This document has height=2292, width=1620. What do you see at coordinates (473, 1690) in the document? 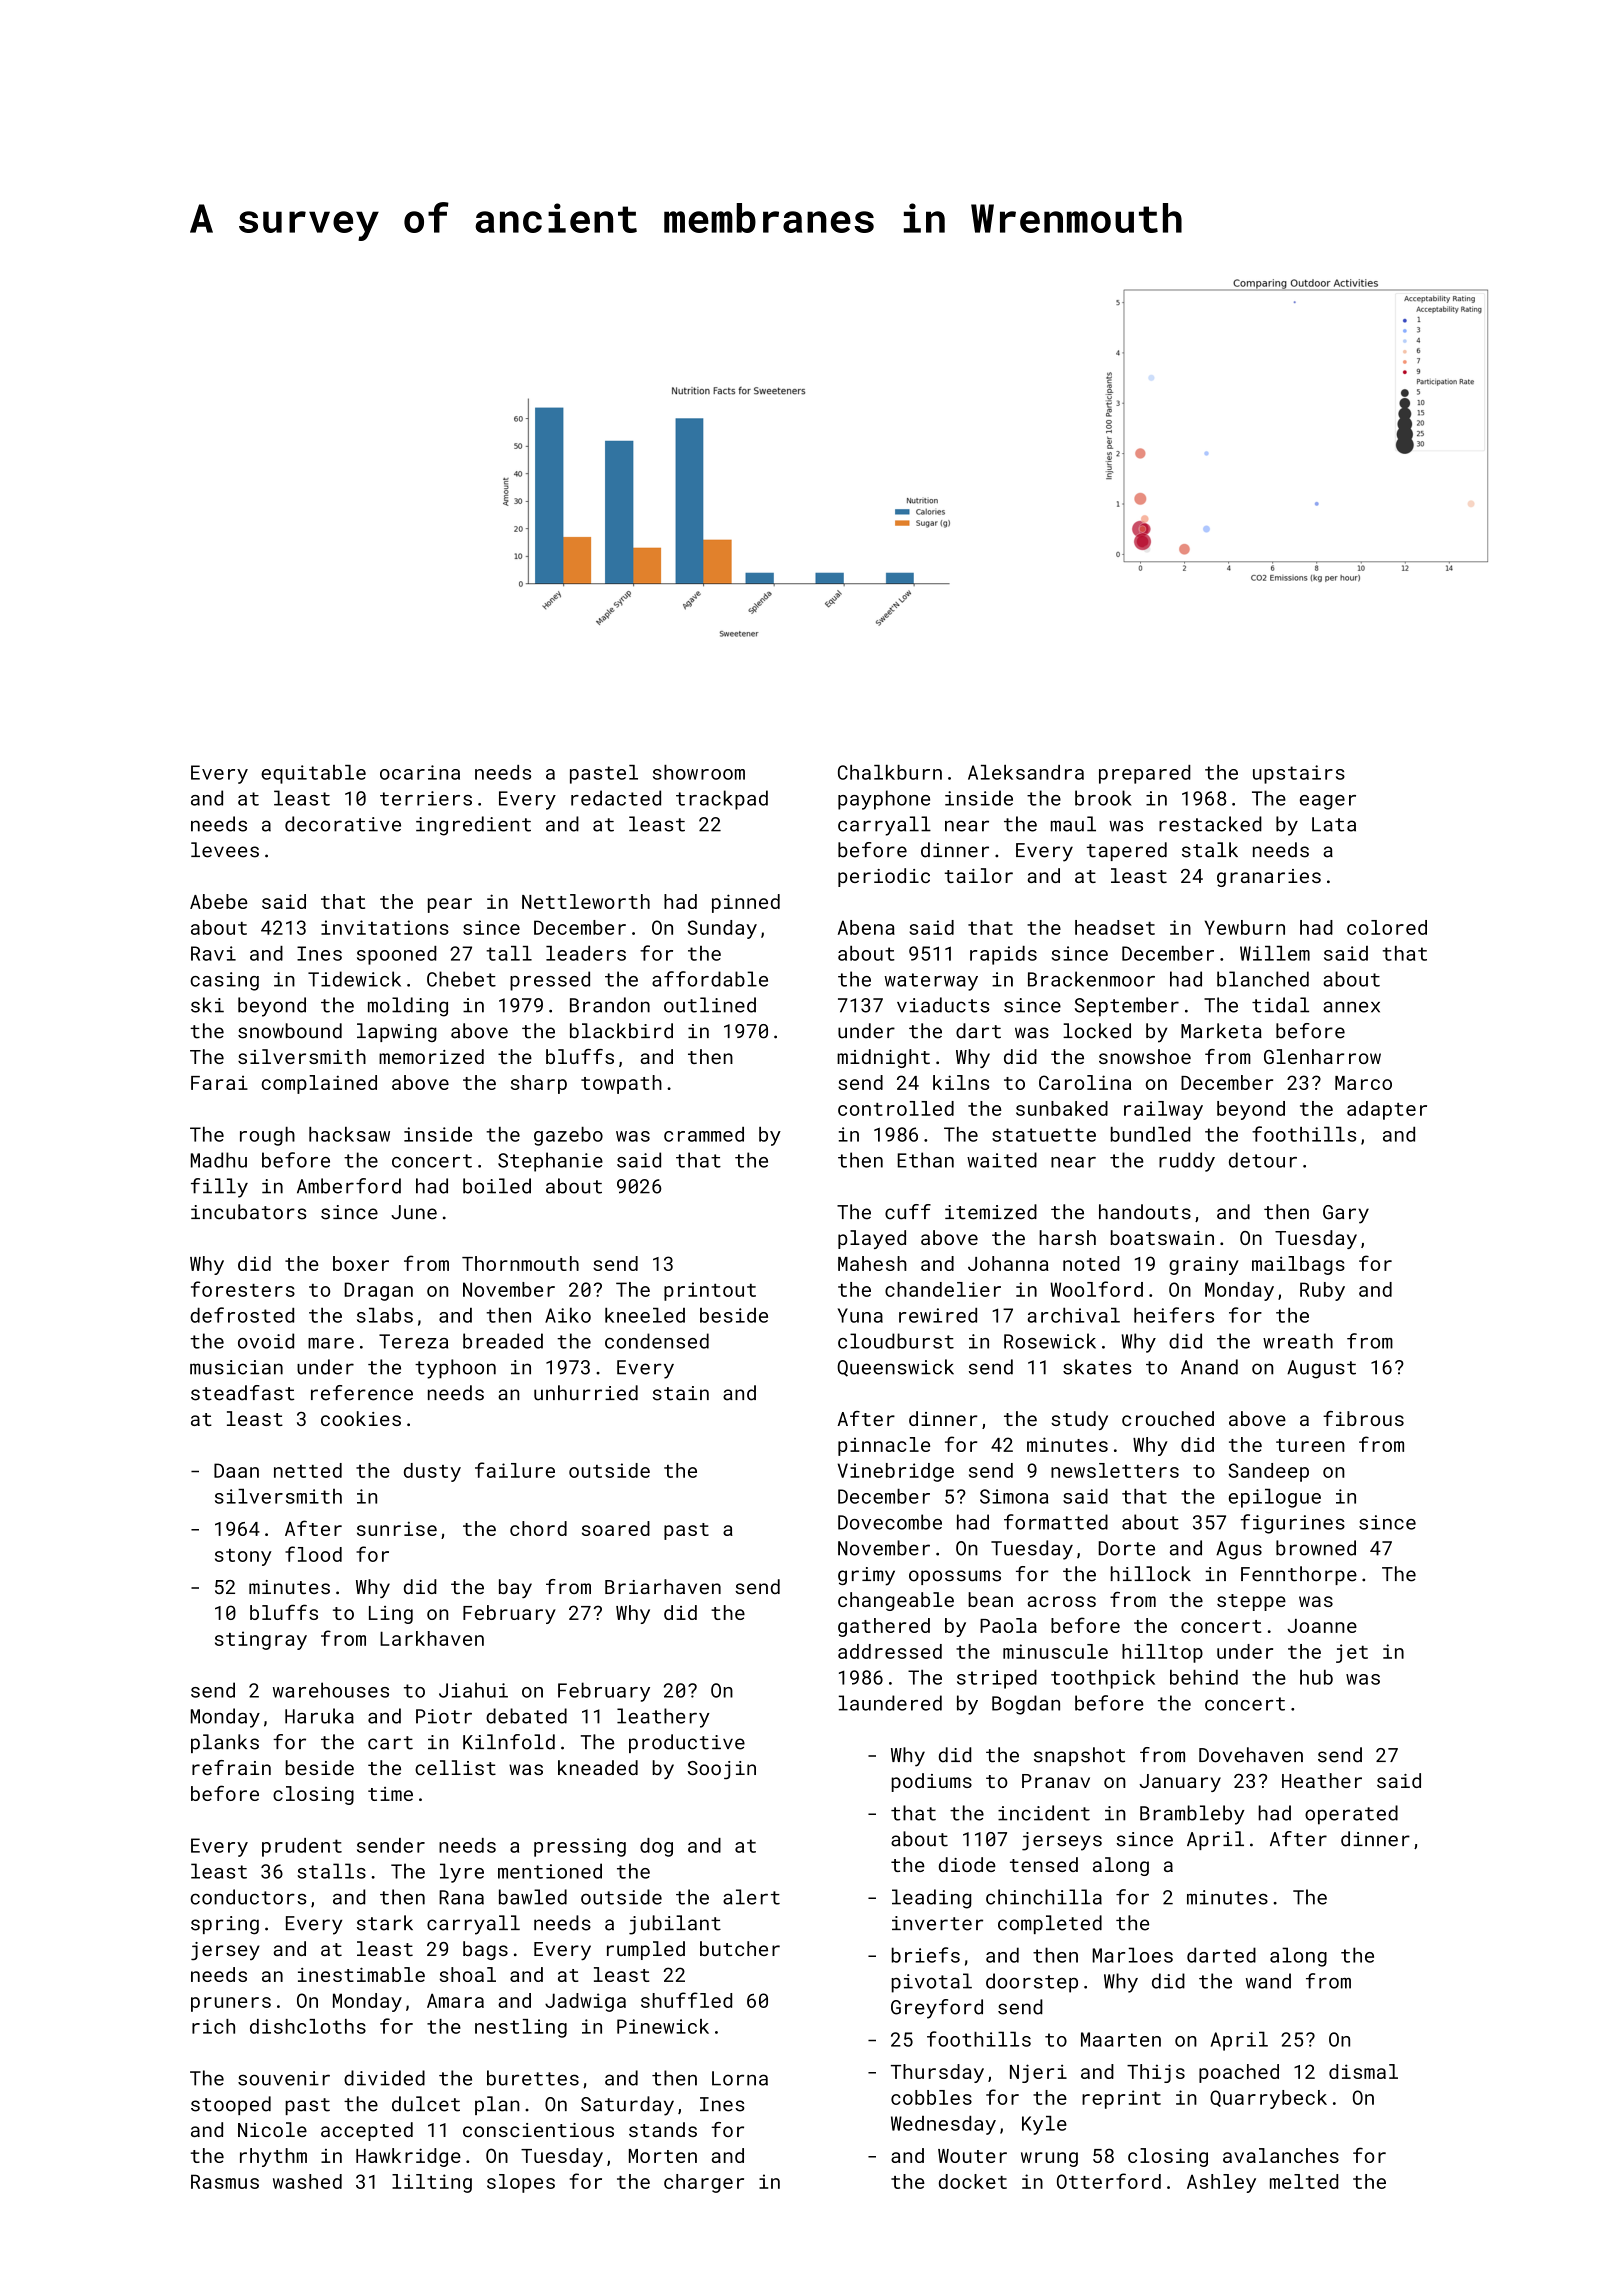
I see `Jiahui` at bounding box center [473, 1690].
